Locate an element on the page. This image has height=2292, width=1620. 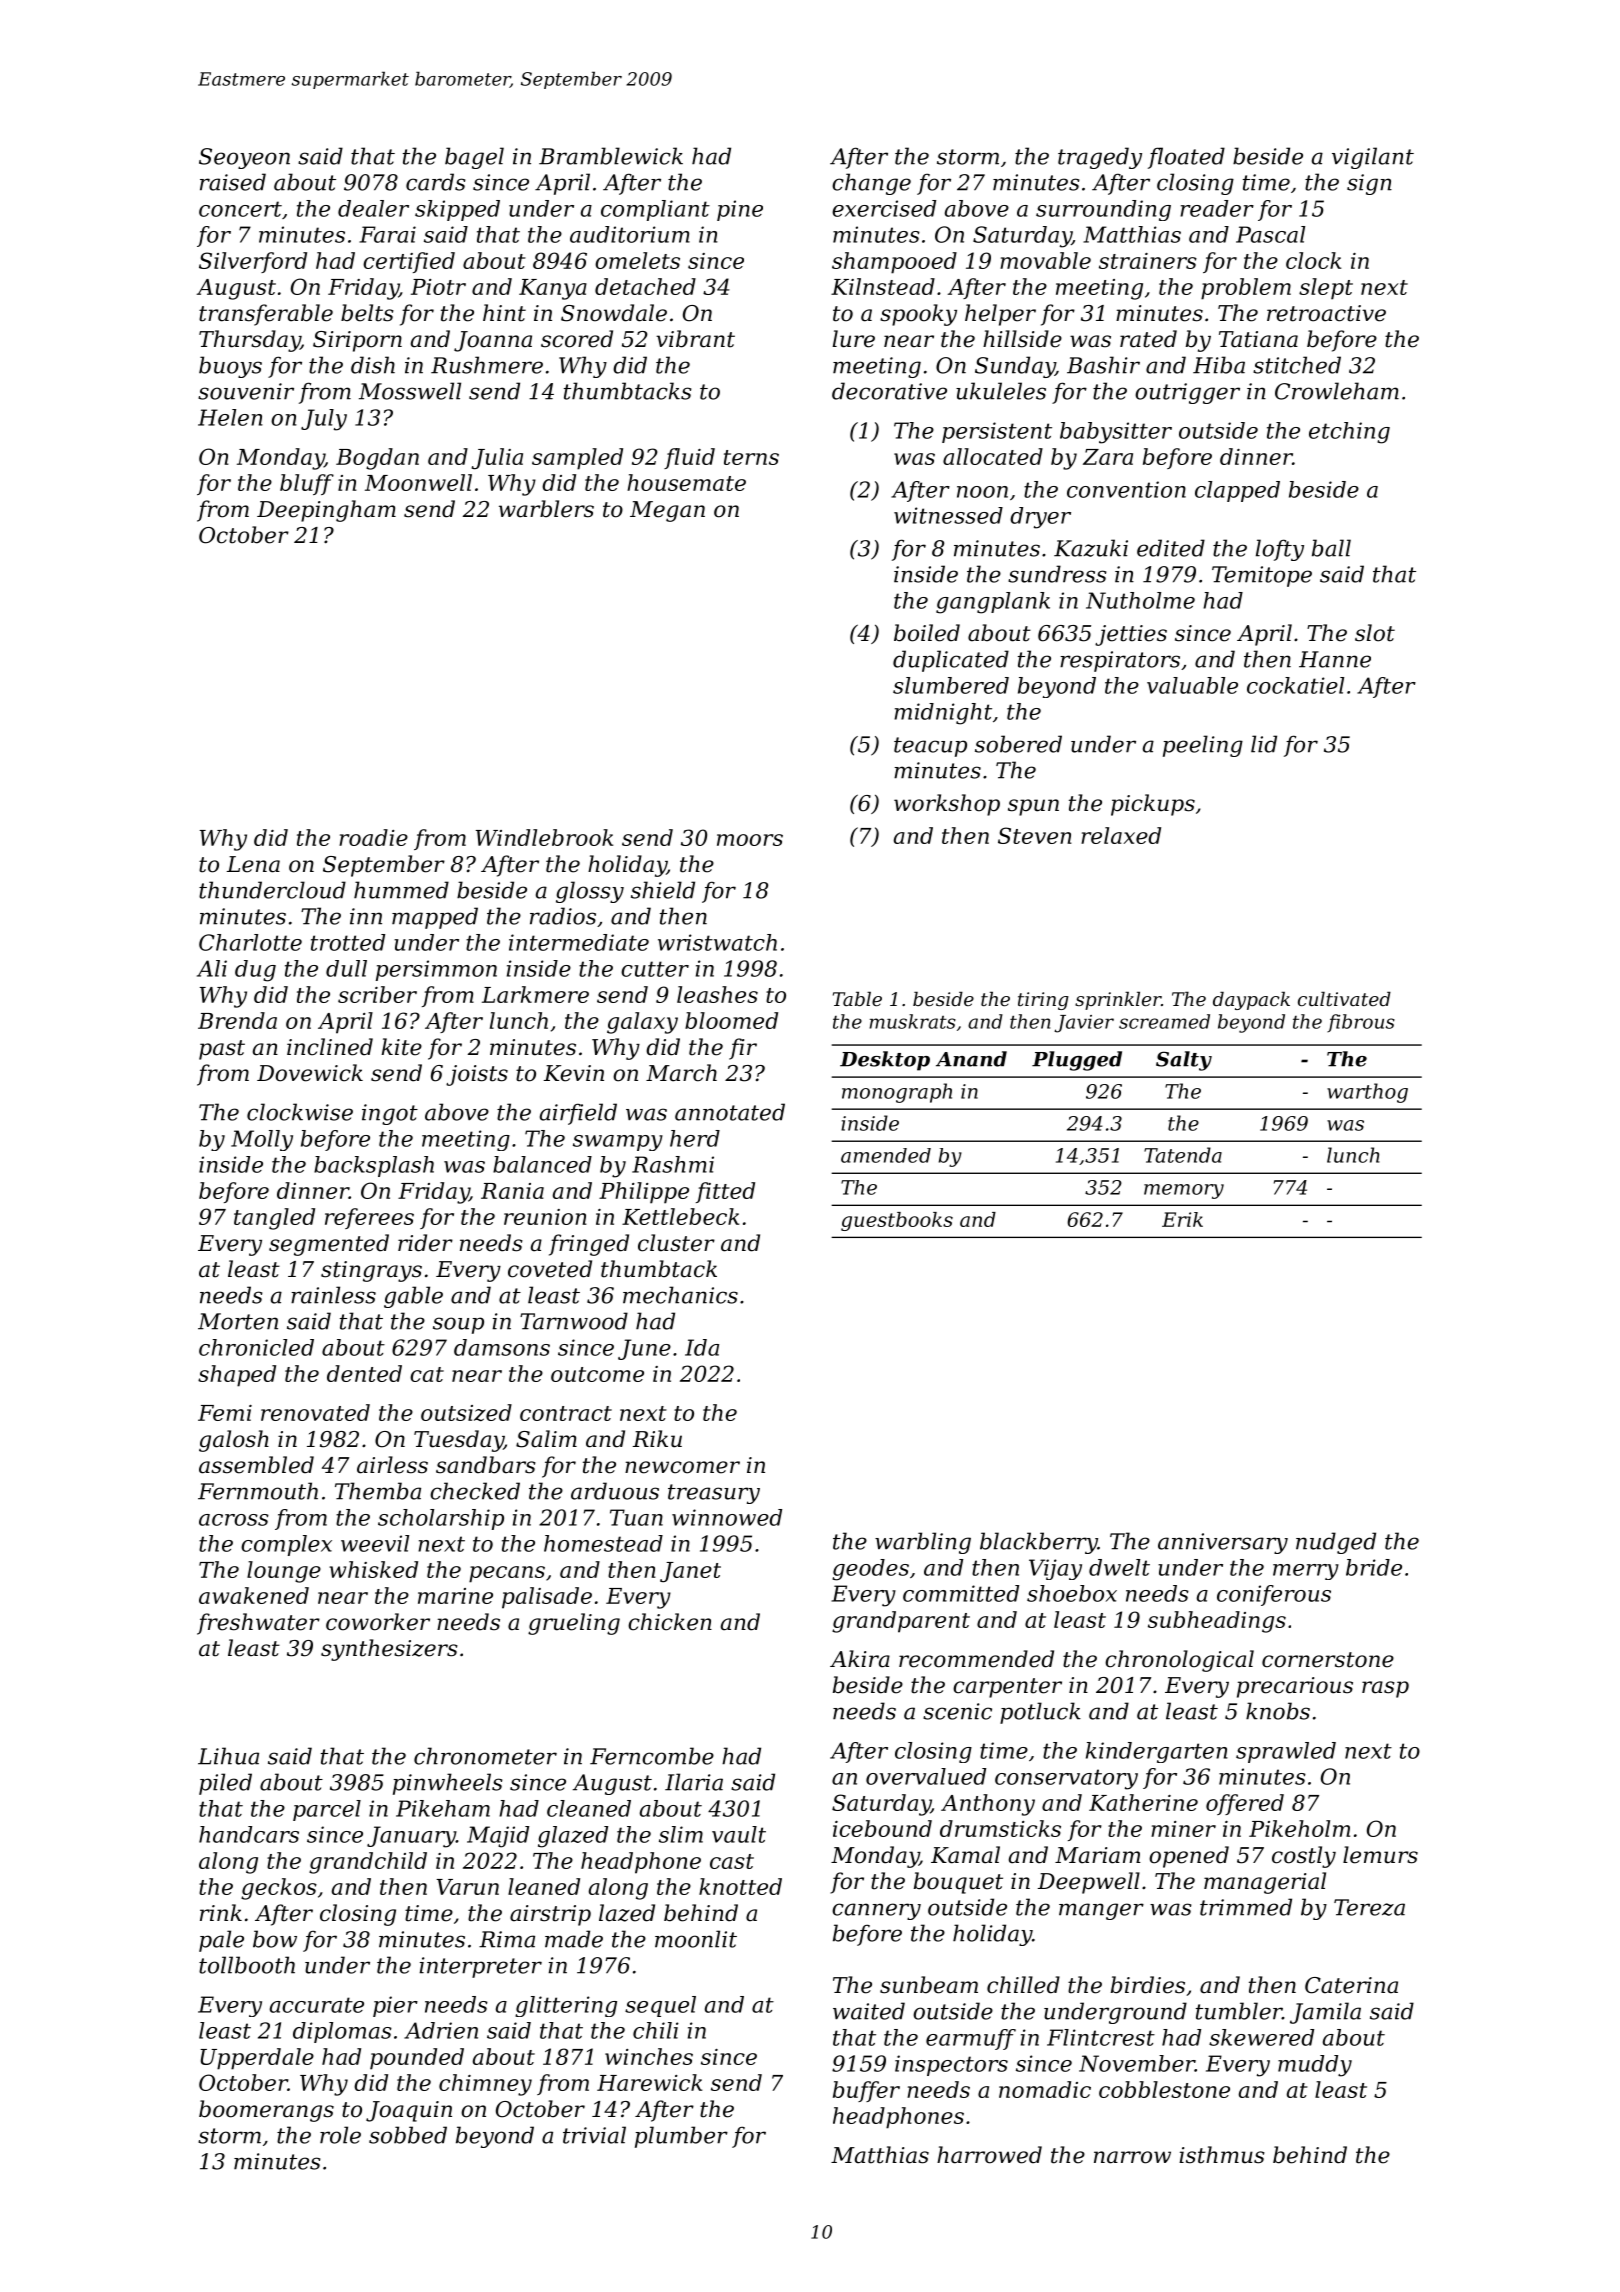
duplicated is located at coordinates (951, 661).
